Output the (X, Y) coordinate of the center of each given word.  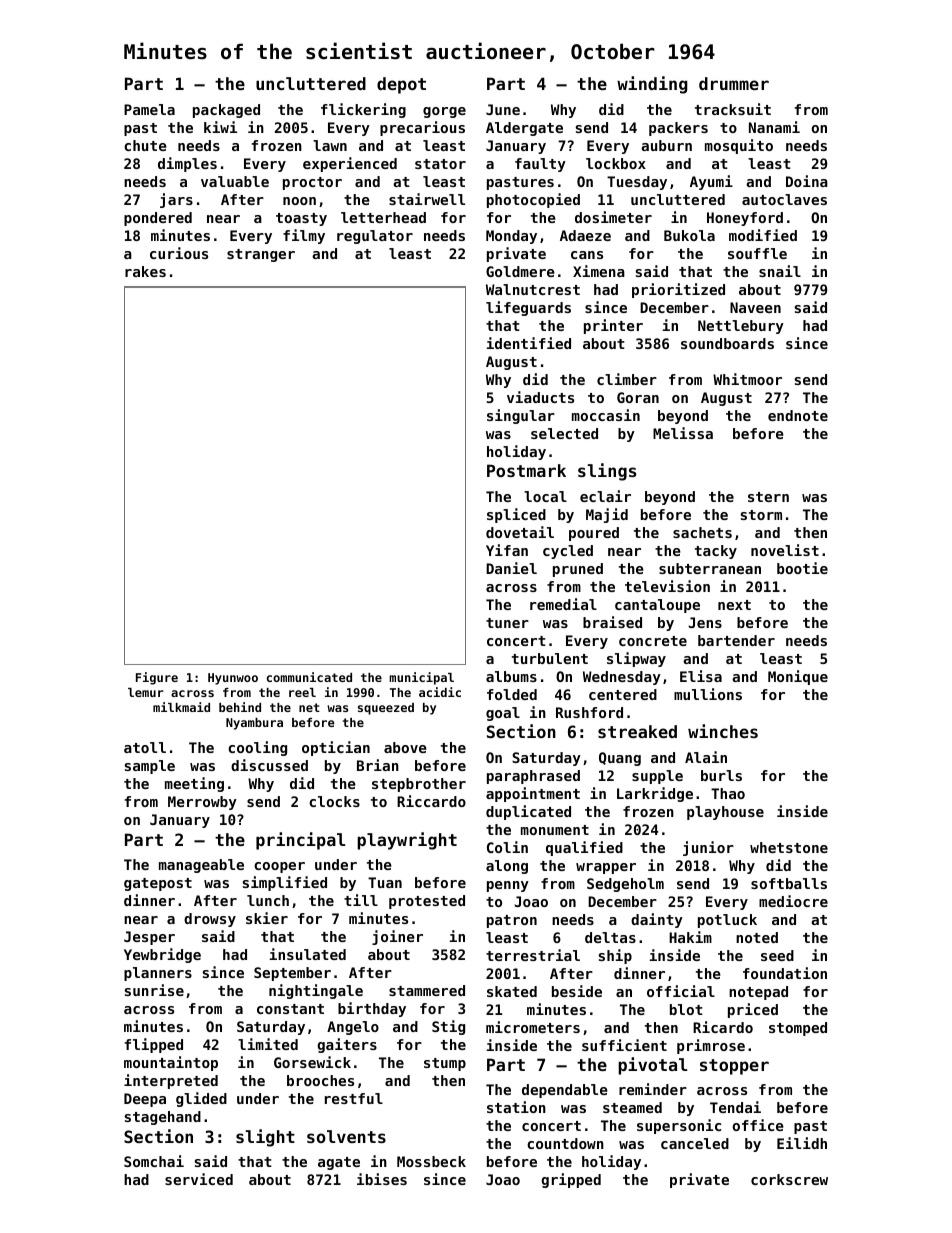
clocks (334, 801)
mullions (708, 694)
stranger (261, 255)
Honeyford (745, 219)
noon (299, 201)
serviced (199, 1179)
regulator (375, 237)
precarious (422, 128)
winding (652, 85)
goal (503, 714)
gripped (571, 1180)
